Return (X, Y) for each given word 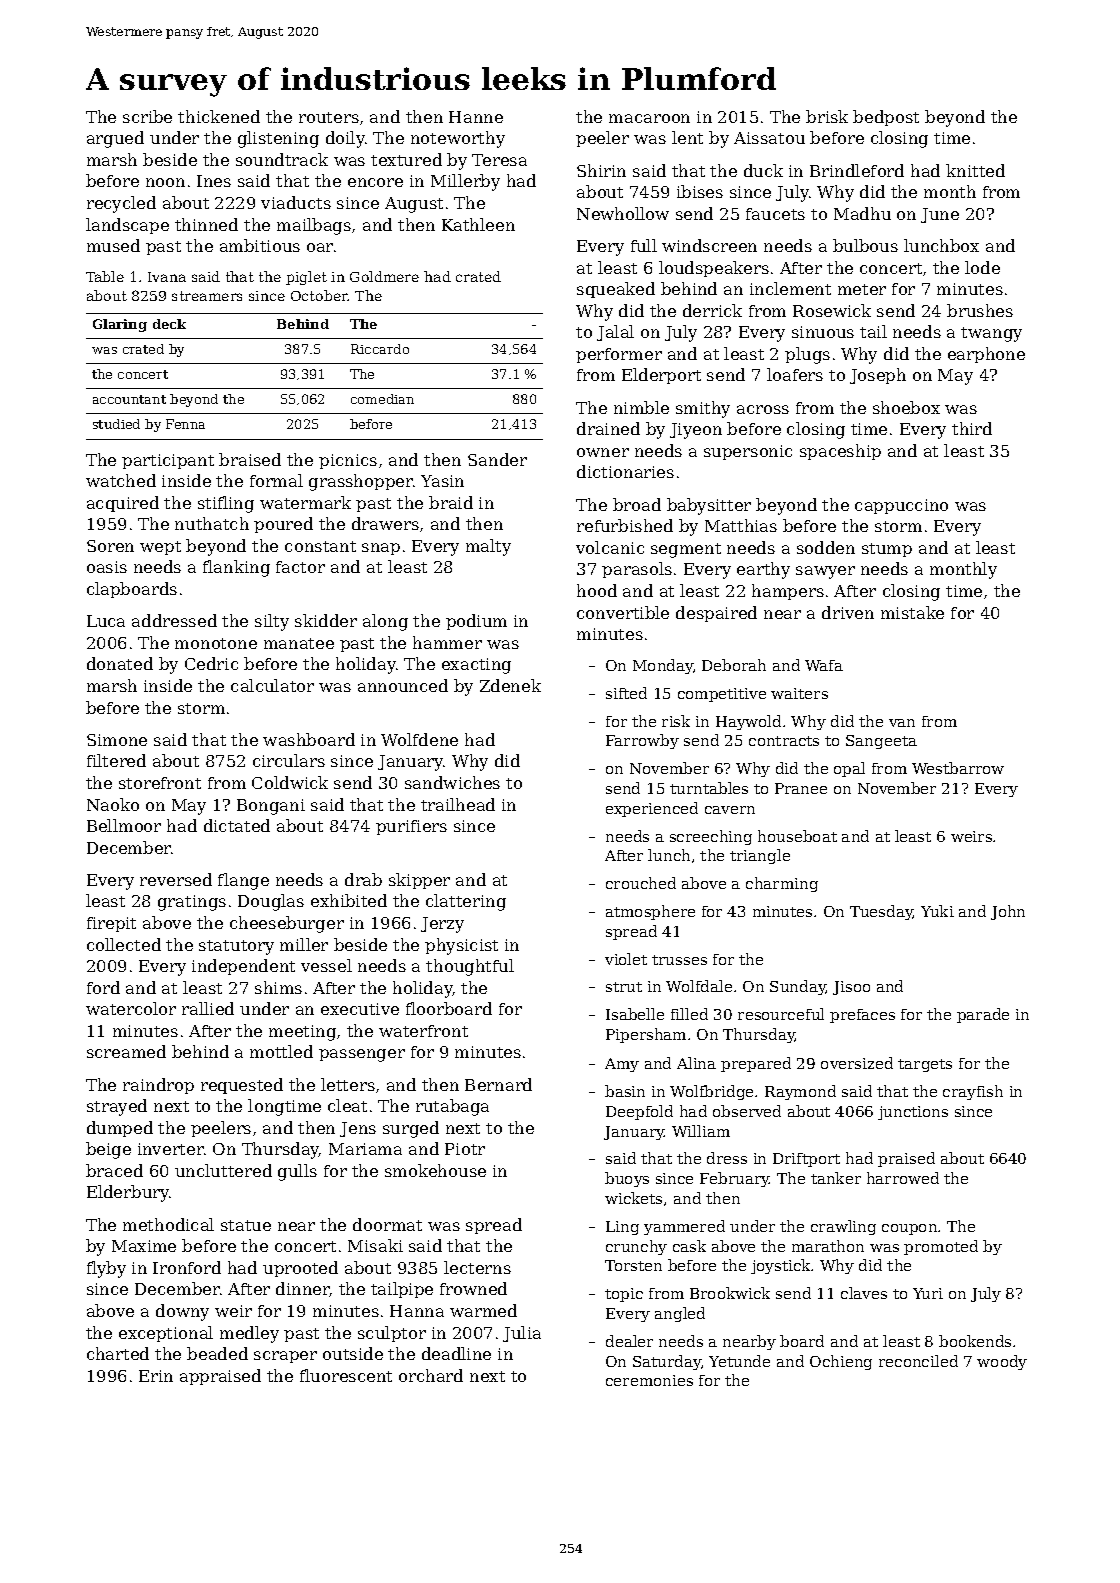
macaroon (649, 118)
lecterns (477, 1267)
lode (982, 267)
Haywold (748, 722)
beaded (217, 1353)
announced (403, 685)
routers (329, 117)
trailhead (458, 804)
